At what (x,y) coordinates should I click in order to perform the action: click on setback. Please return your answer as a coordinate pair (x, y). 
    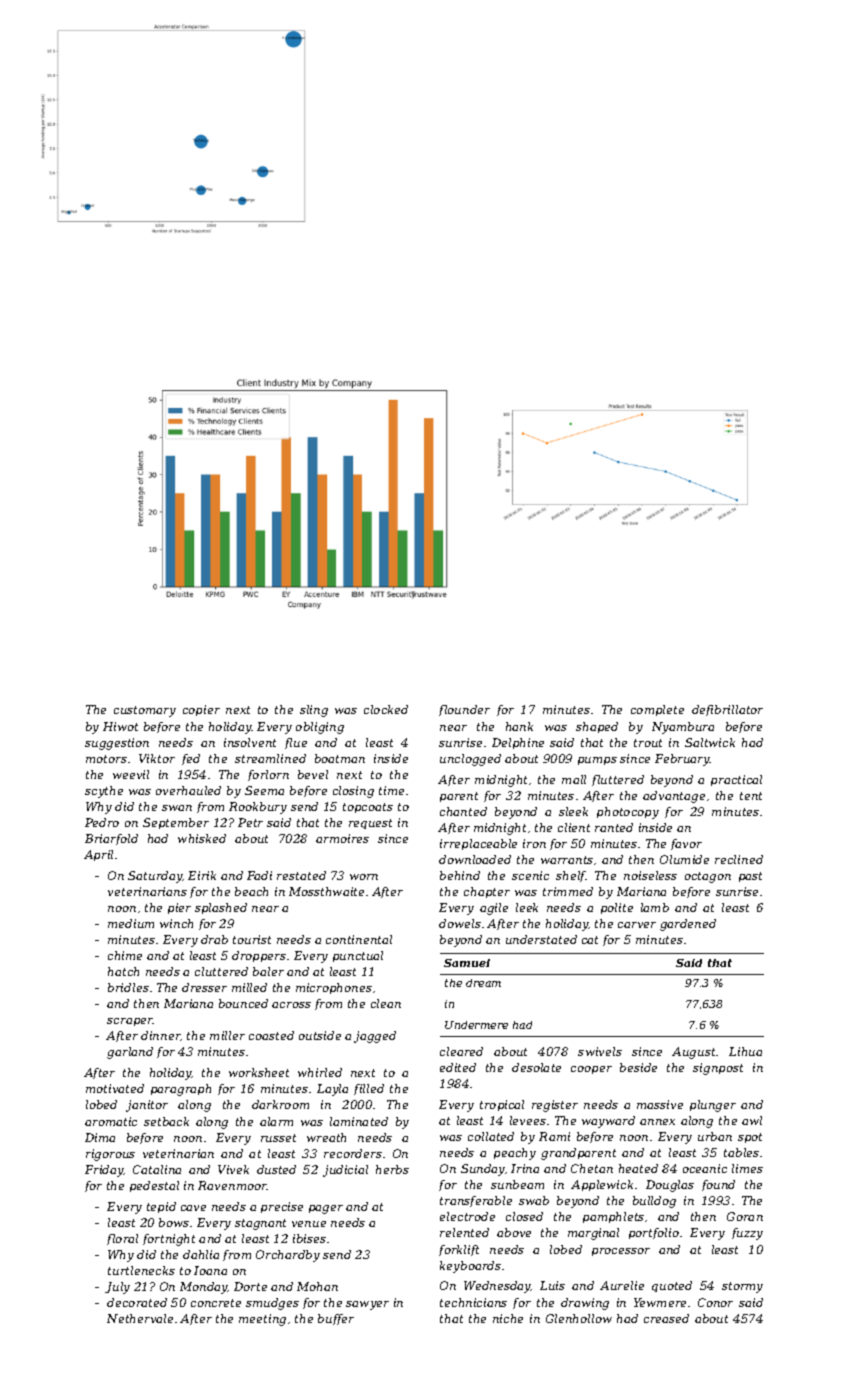
    Looking at the image, I should click on (166, 1121).
